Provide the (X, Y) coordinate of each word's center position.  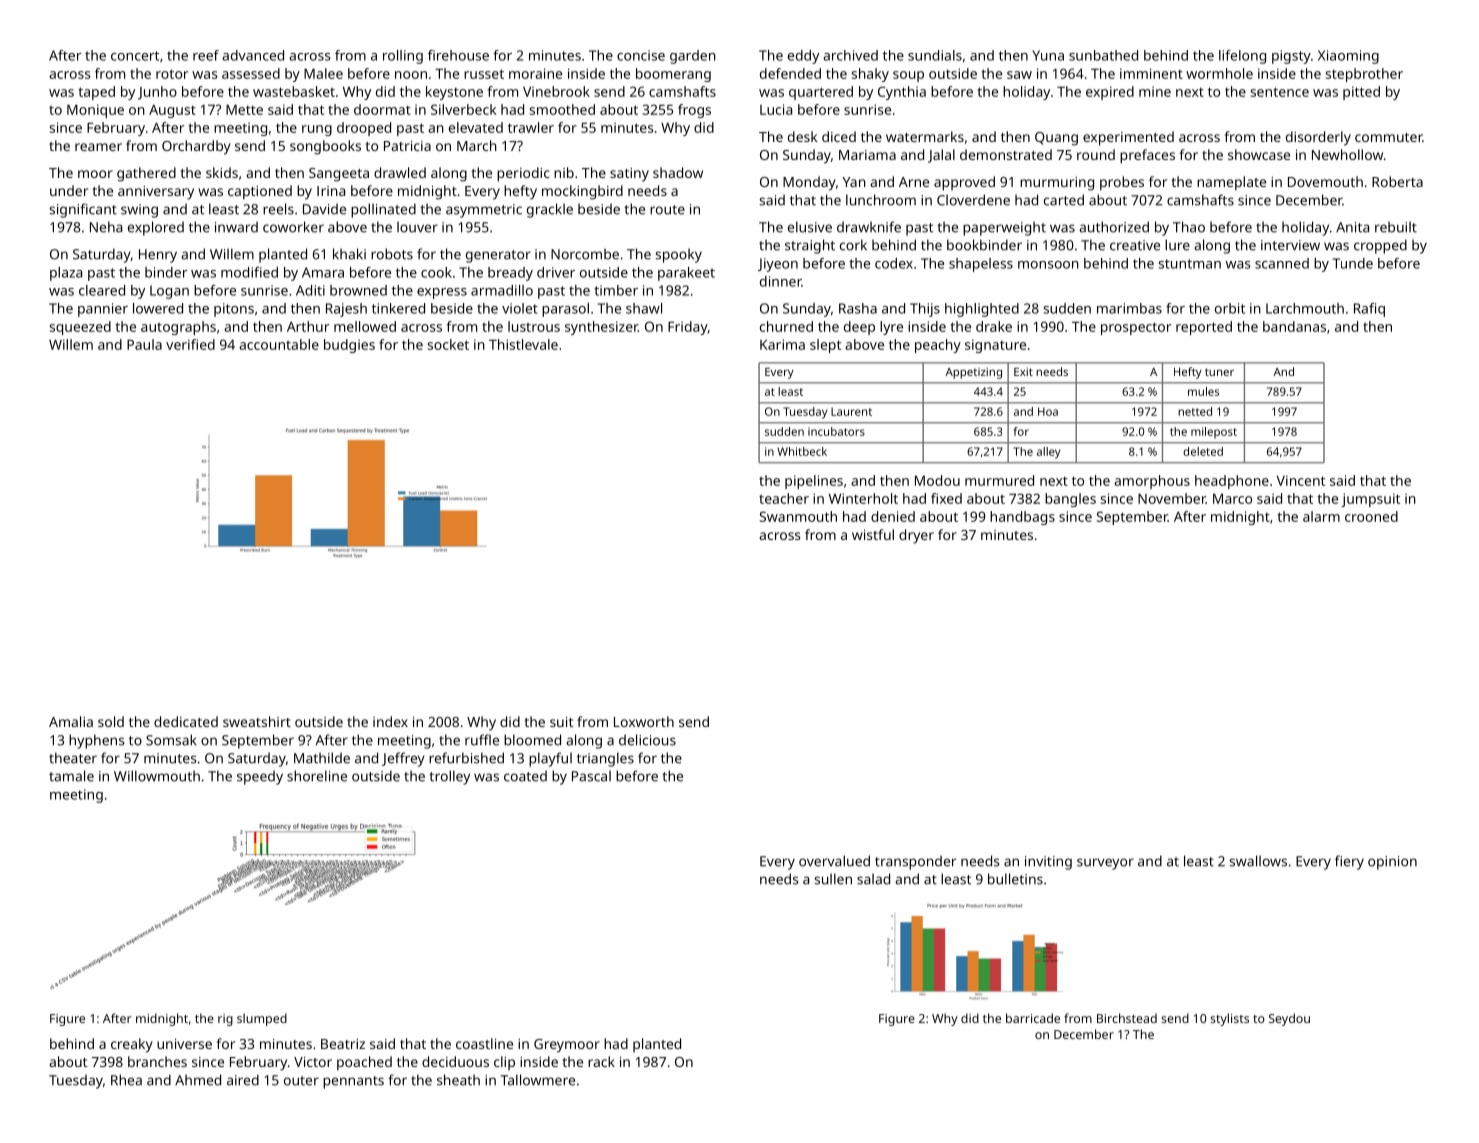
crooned (1371, 516)
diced (839, 136)
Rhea (126, 1080)
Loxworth (644, 721)
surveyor (1105, 864)
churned (786, 326)
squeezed (80, 328)
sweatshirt (257, 721)
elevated (476, 127)
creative (1135, 245)
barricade (1033, 1018)
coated (525, 776)
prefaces (1147, 156)
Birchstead (1127, 1018)
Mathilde (322, 758)
